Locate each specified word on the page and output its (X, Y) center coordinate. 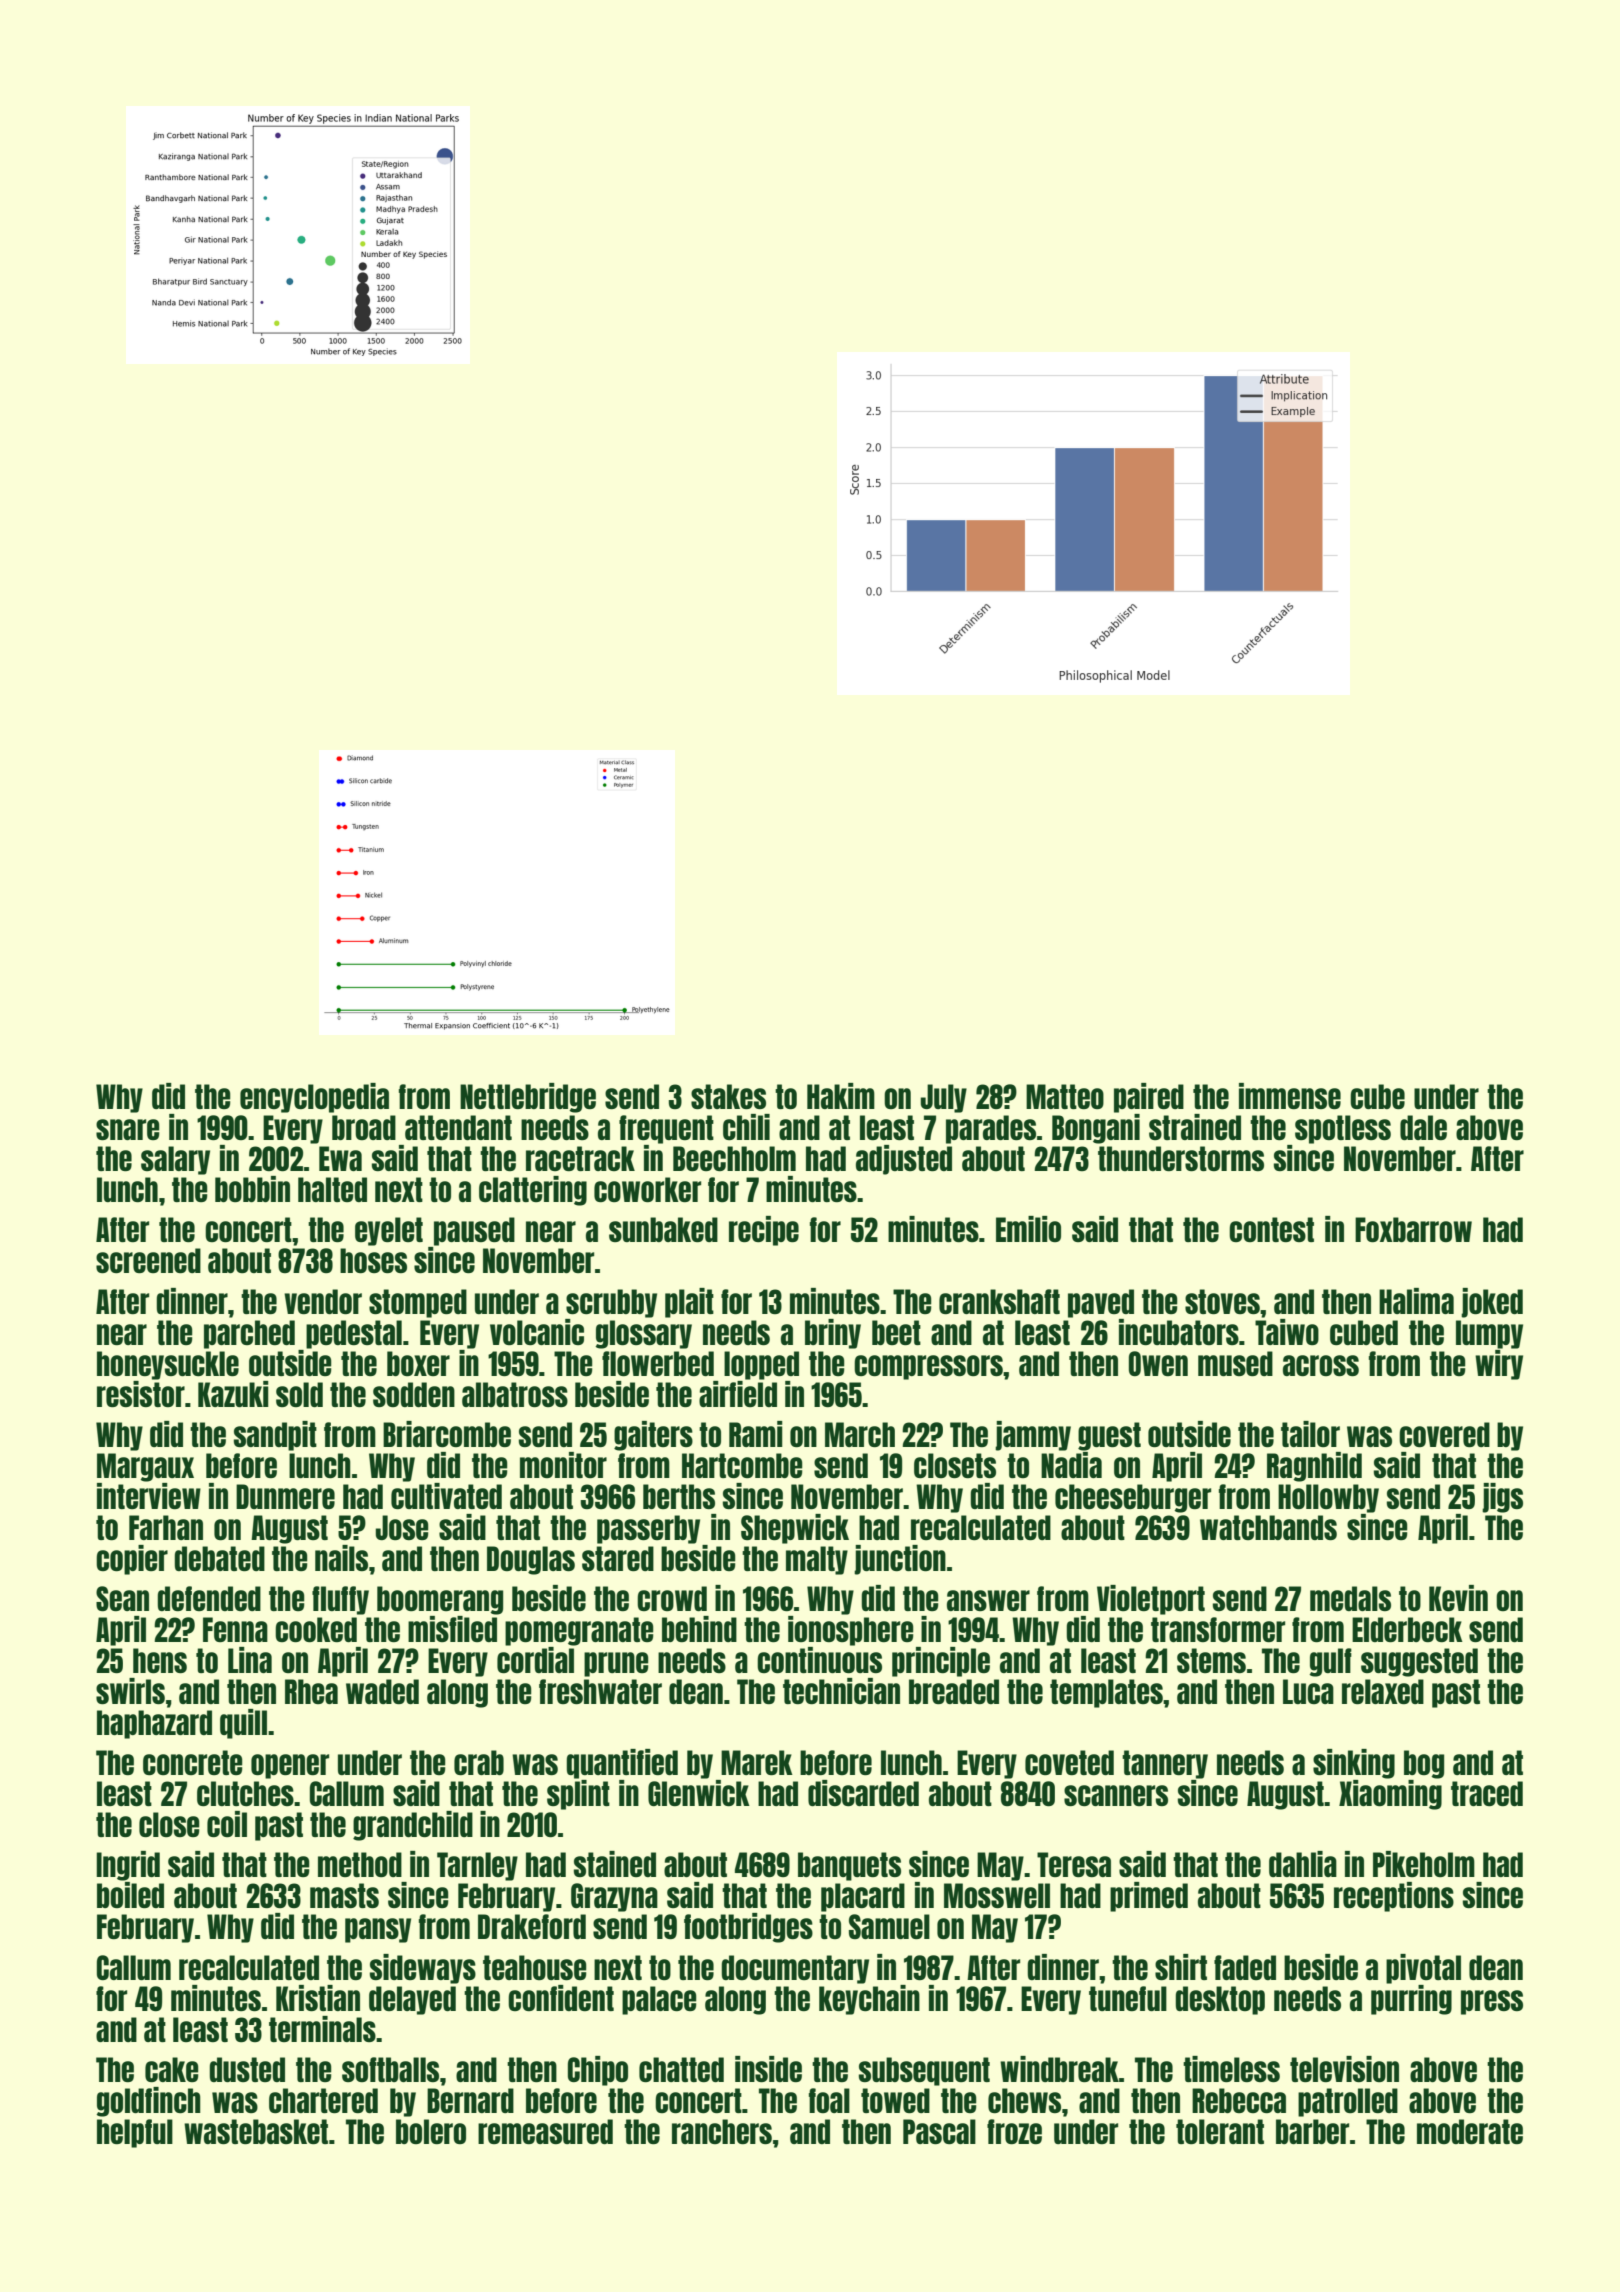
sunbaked (663, 1229)
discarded (863, 1793)
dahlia (1303, 1864)
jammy (1033, 1436)
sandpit (275, 1436)
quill (243, 1724)
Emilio (1028, 1229)
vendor (323, 1301)
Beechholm (734, 1158)
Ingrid (128, 1866)
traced (1487, 1793)
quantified (622, 1764)
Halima (1416, 1301)
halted (332, 1189)
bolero (431, 2131)
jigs (1502, 1498)
